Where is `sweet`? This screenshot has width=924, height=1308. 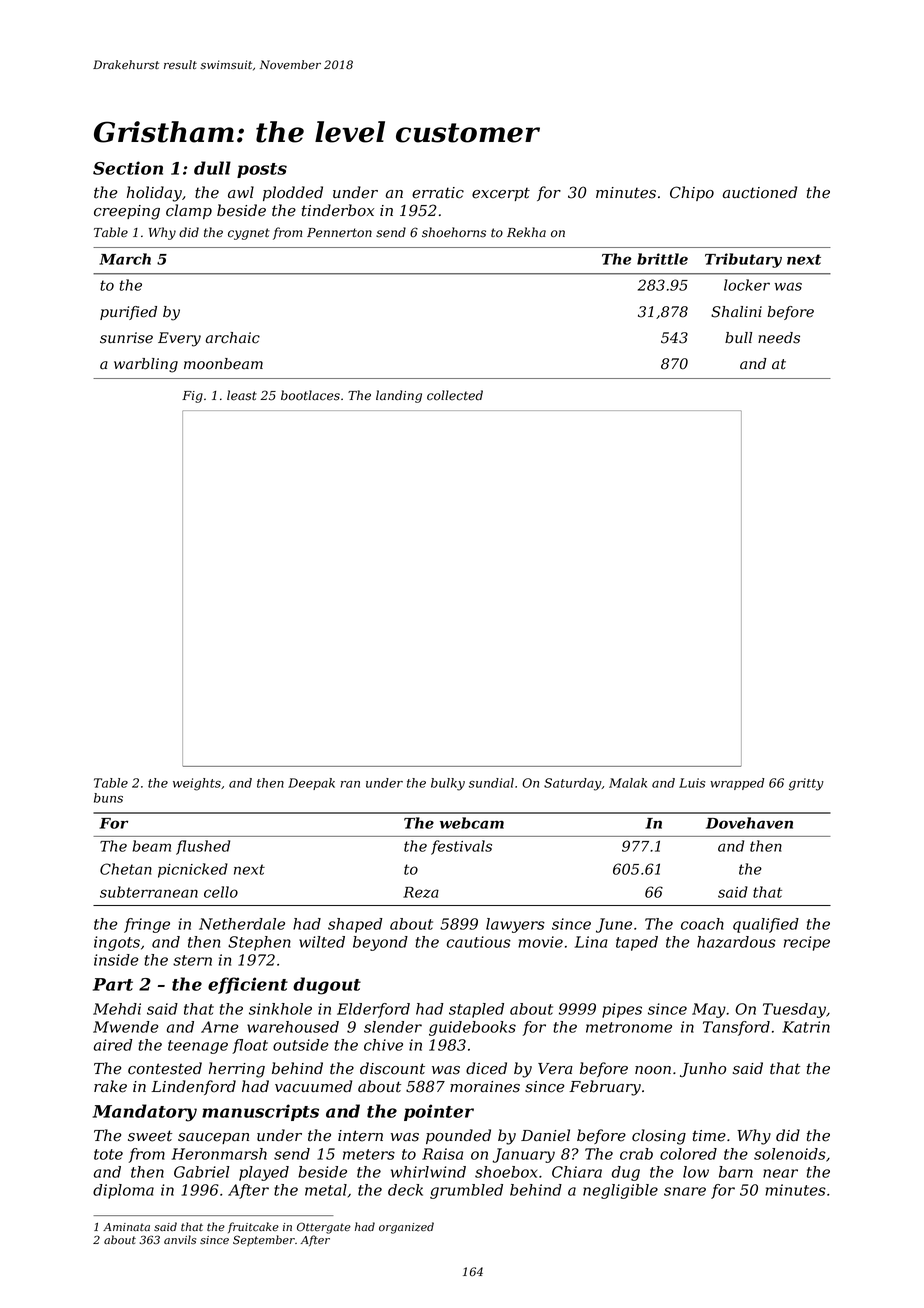
sweet is located at coordinates (150, 1136).
